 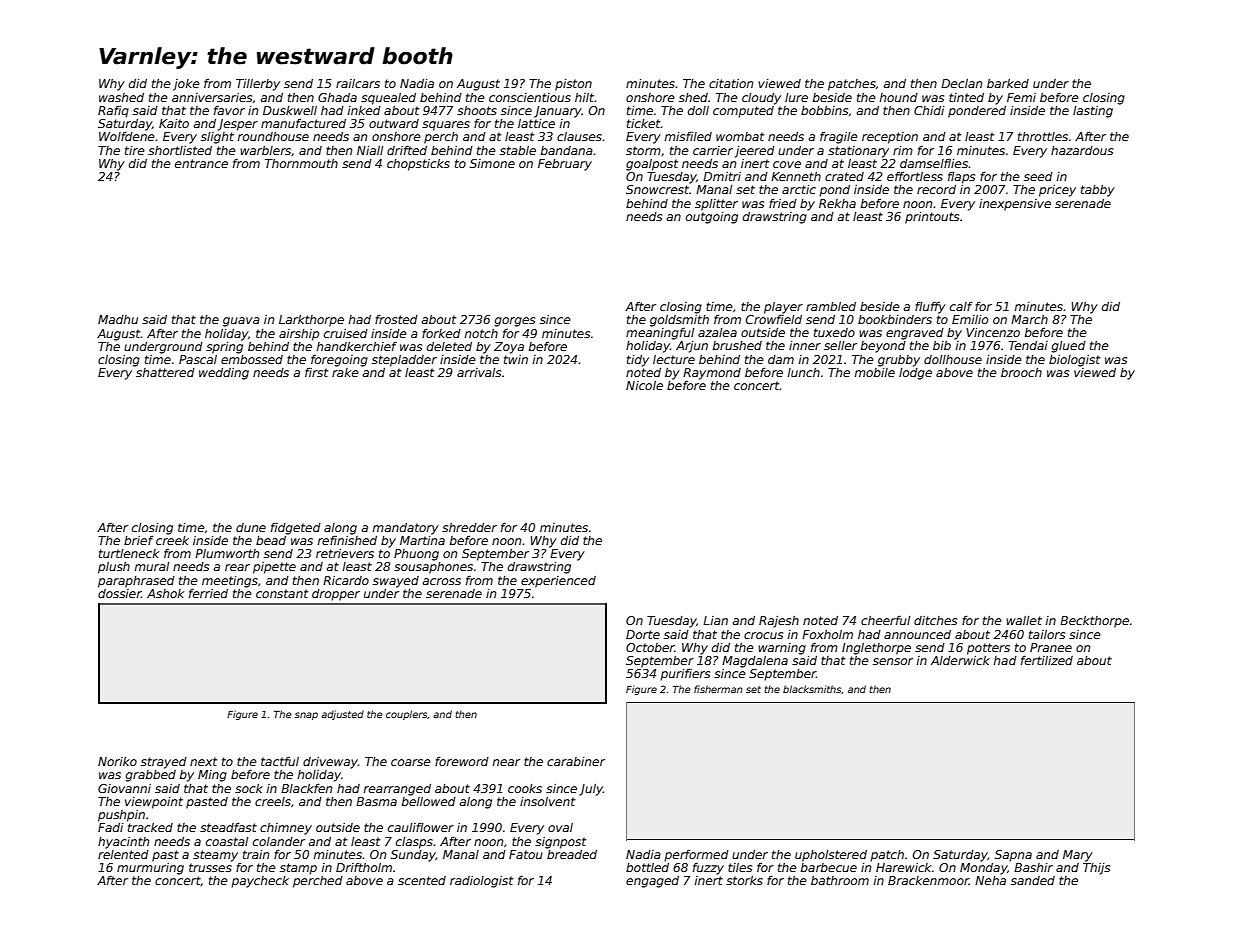 What do you see at coordinates (783, 203) in the document?
I see `fried` at bounding box center [783, 203].
